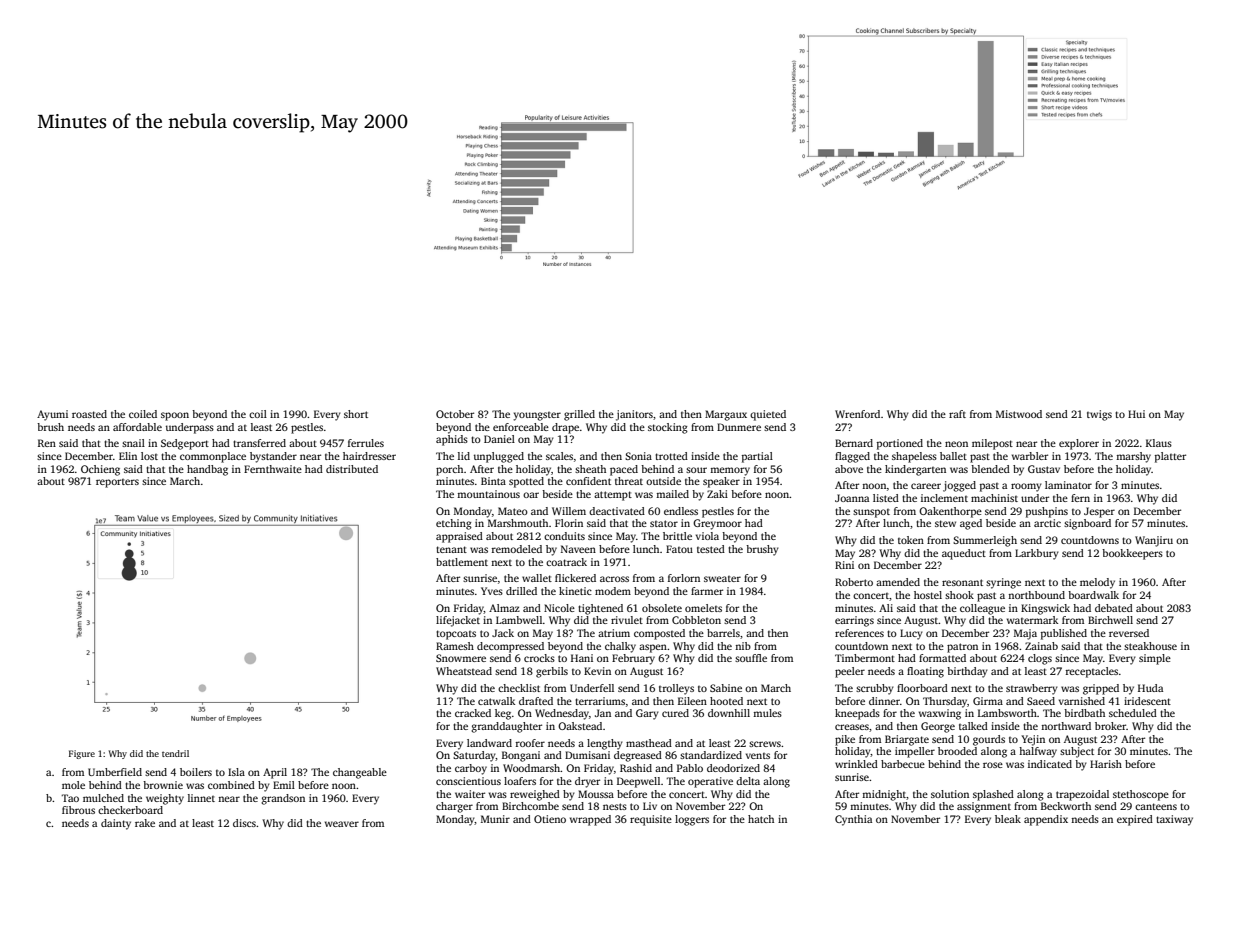 The image size is (1233, 952). I want to click on masthead, so click(649, 743).
